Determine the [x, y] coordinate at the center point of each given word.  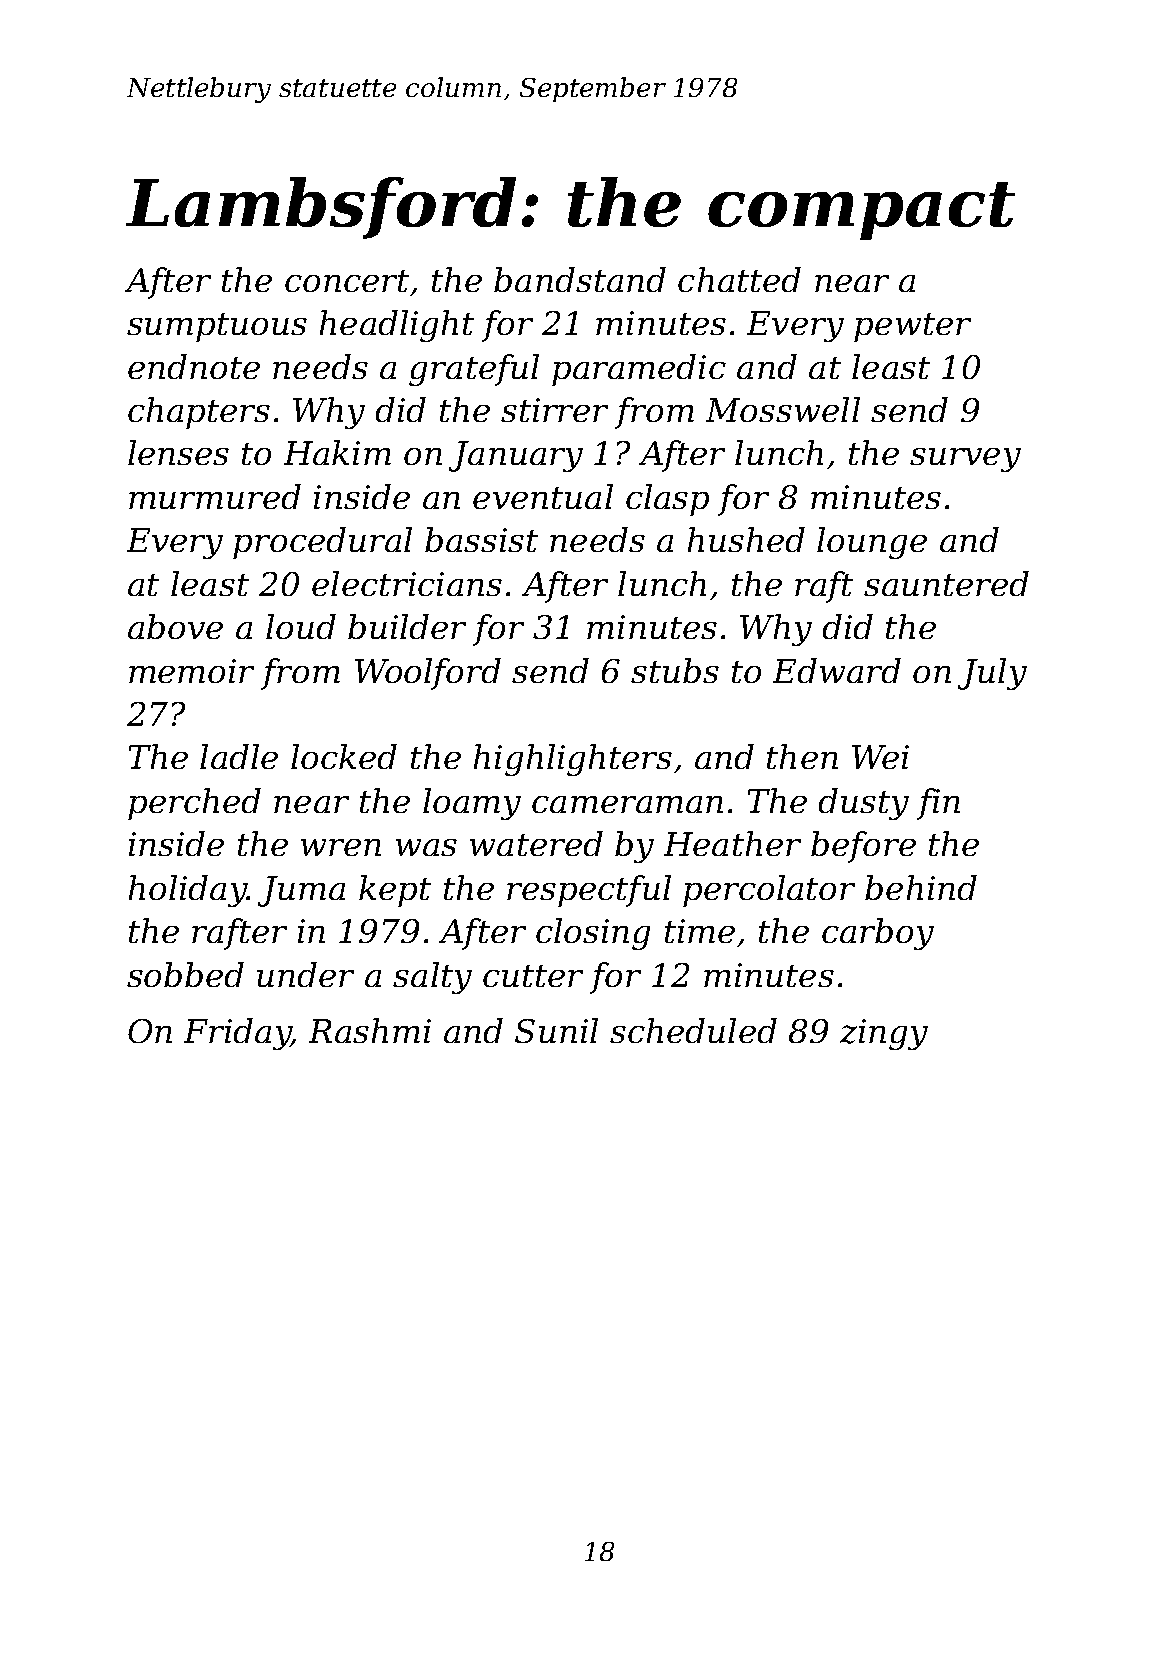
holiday [188, 891]
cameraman [627, 804]
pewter [912, 327]
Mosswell [783, 409]
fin [938, 804]
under [305, 974]
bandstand [580, 279]
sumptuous [217, 327]
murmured [215, 496]
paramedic [639, 370]
